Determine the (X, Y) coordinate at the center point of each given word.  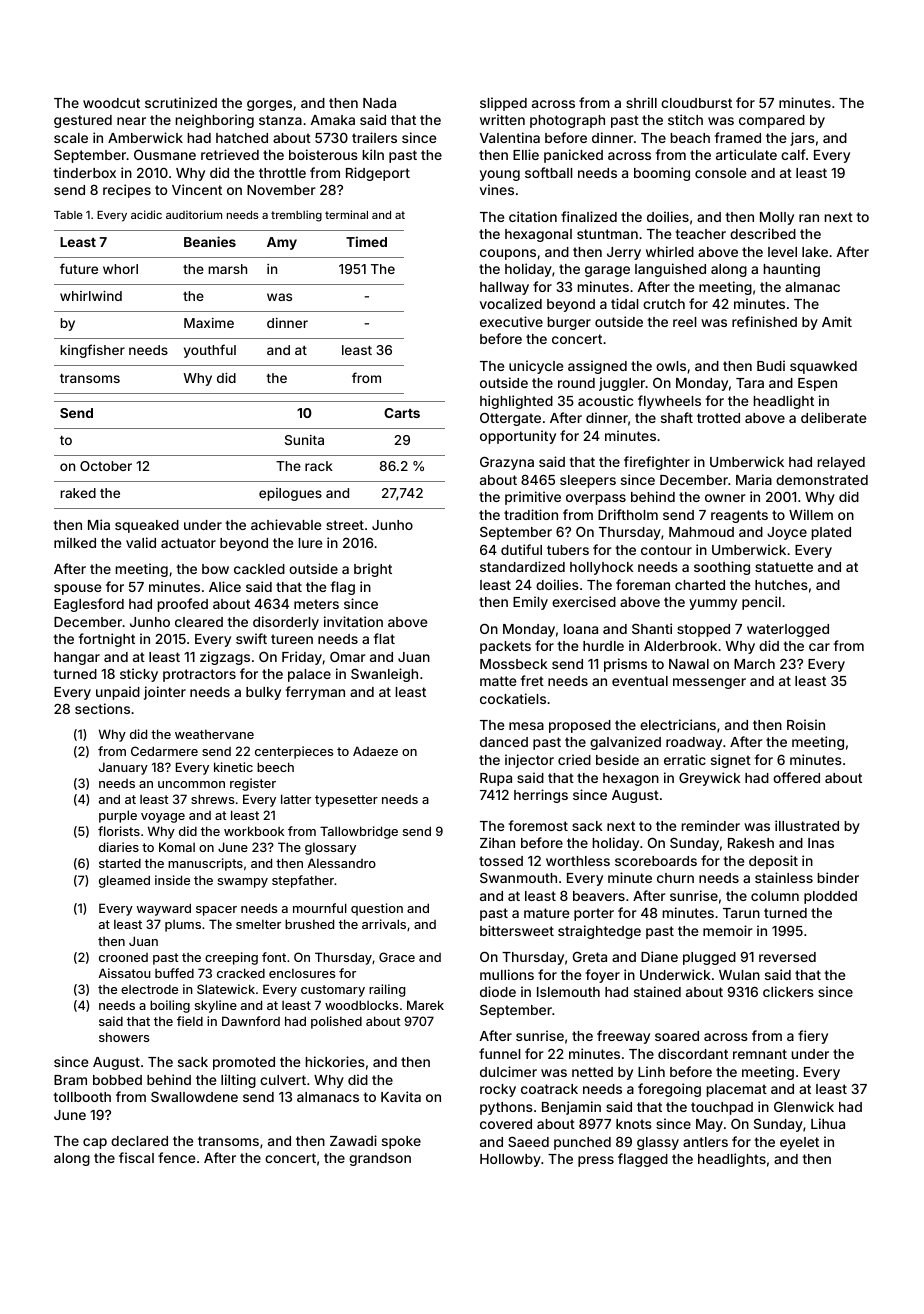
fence (176, 1157)
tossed (501, 861)
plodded (830, 897)
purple (118, 816)
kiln (373, 154)
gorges (269, 105)
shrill (641, 102)
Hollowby (510, 1160)
